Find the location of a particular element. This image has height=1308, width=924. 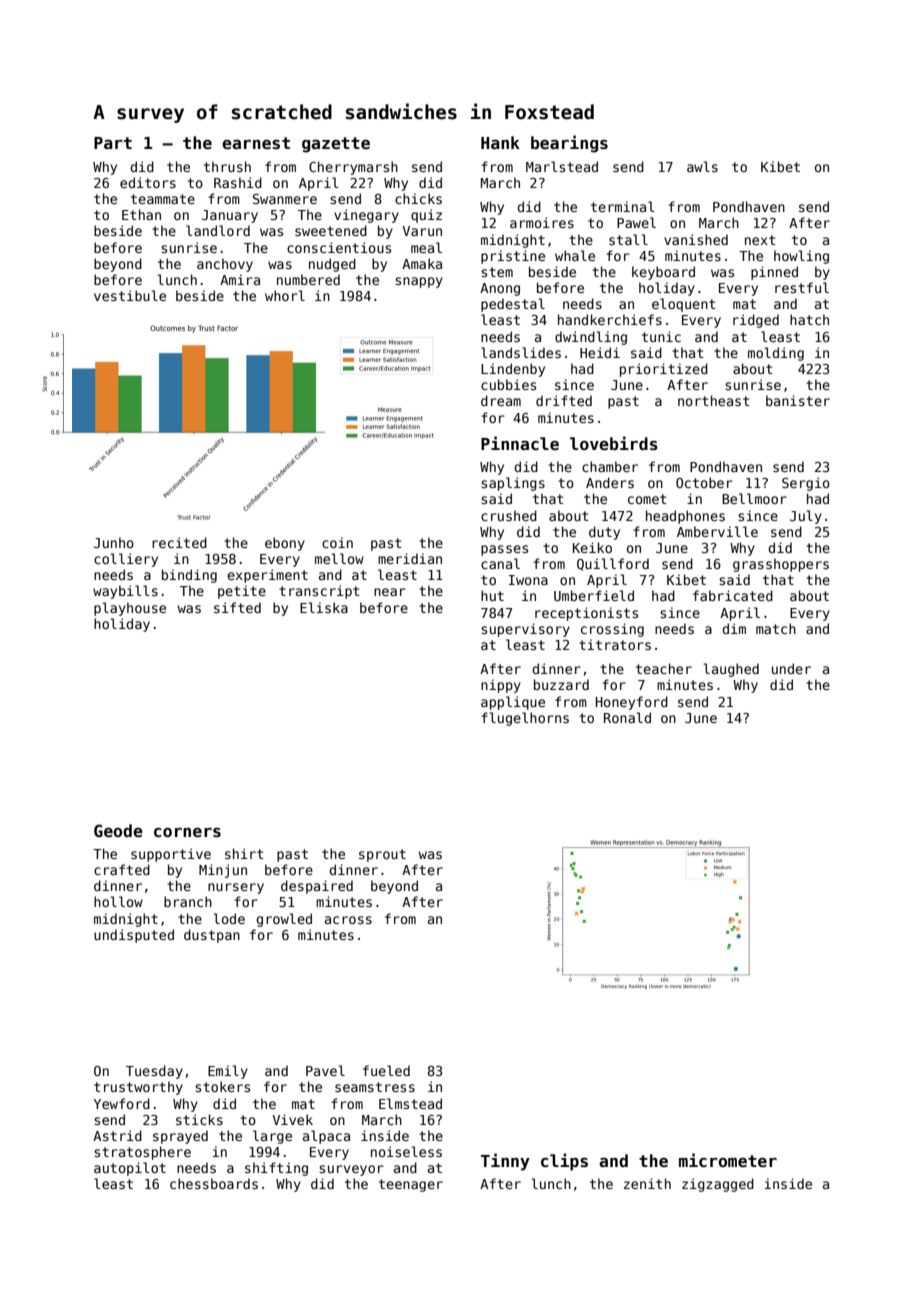

laughed is located at coordinates (731, 670).
